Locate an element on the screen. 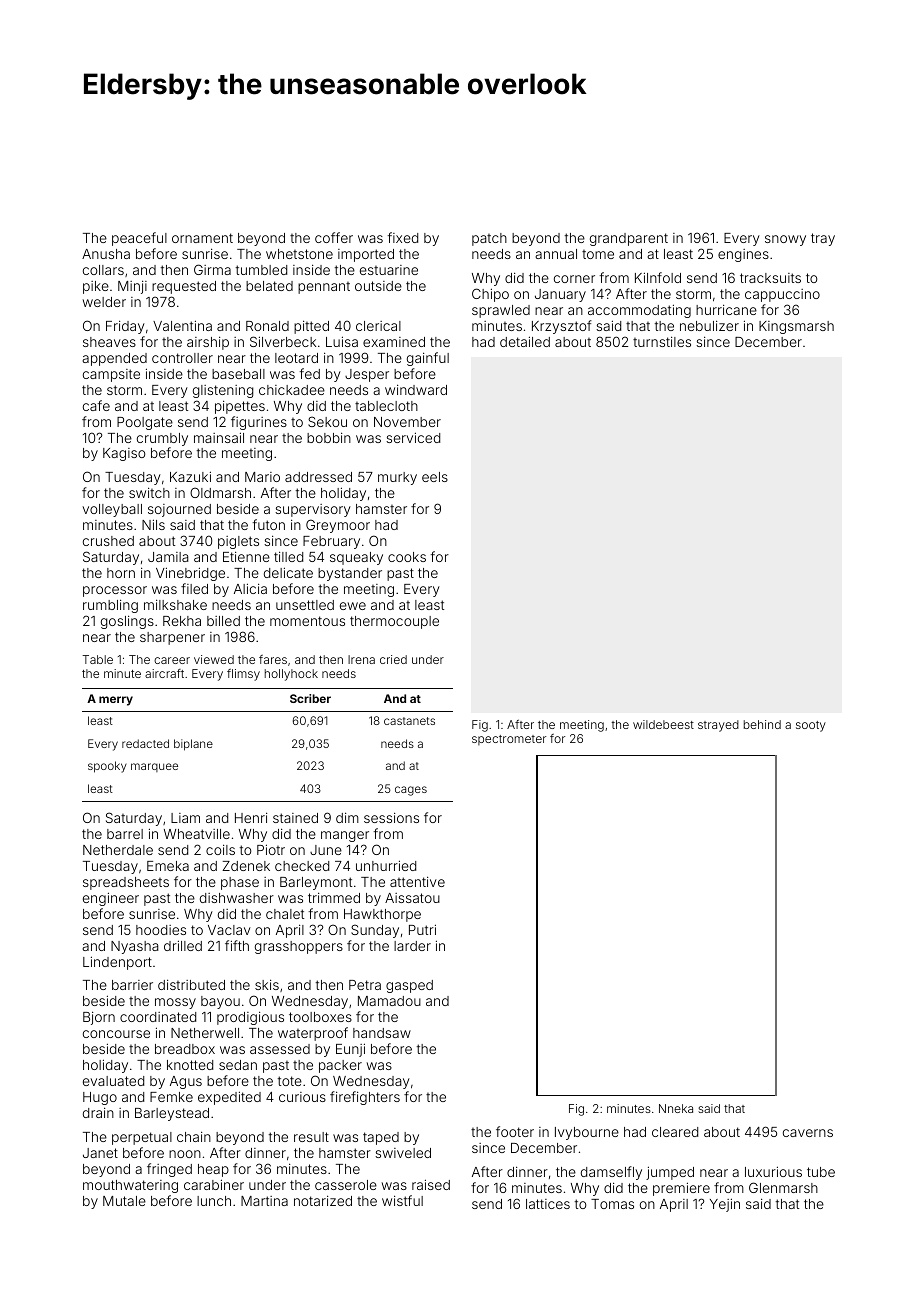 The height and width of the screenshot is (1308, 924). behind is located at coordinates (762, 724).
